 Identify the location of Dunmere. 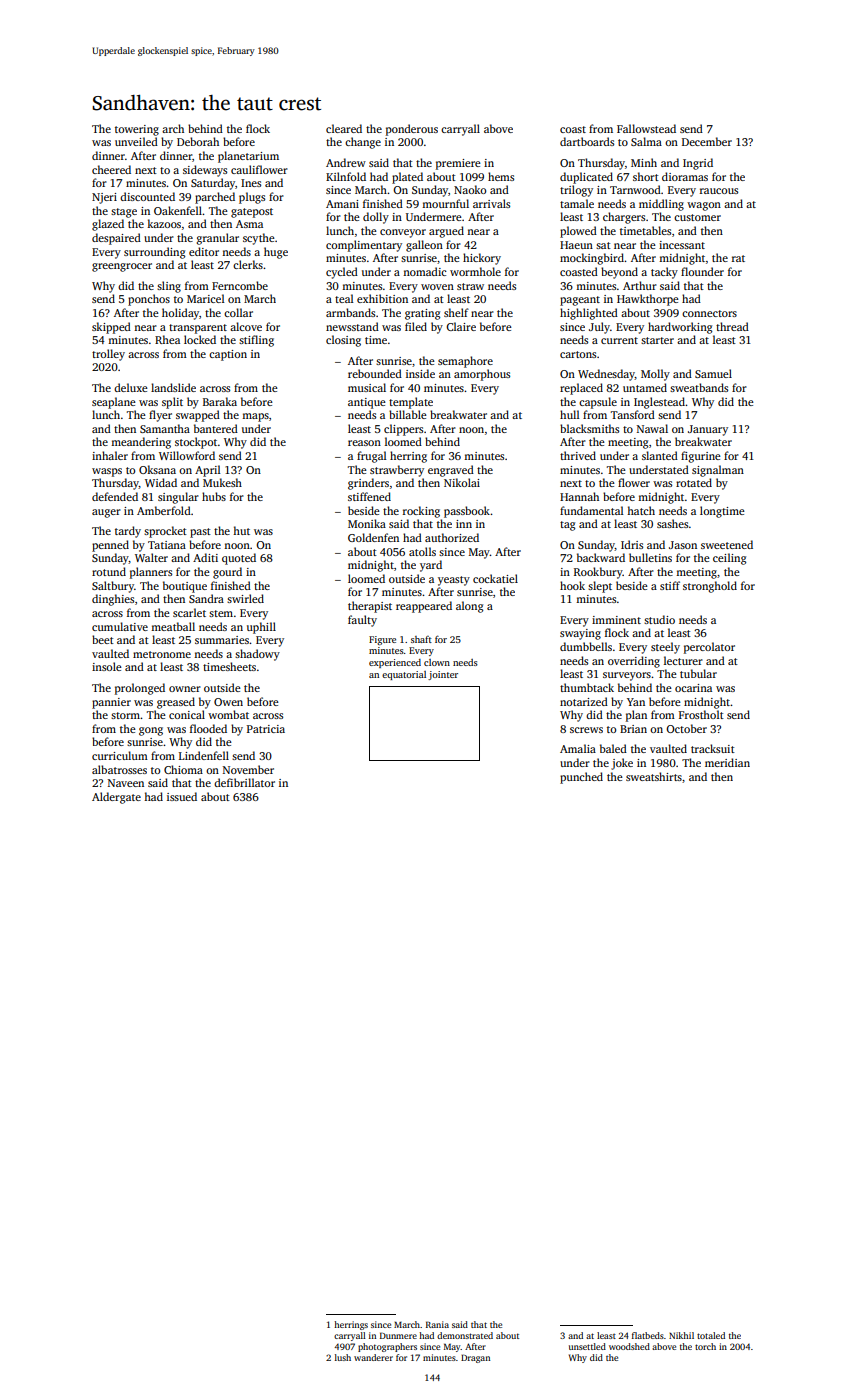
(398, 1335).
